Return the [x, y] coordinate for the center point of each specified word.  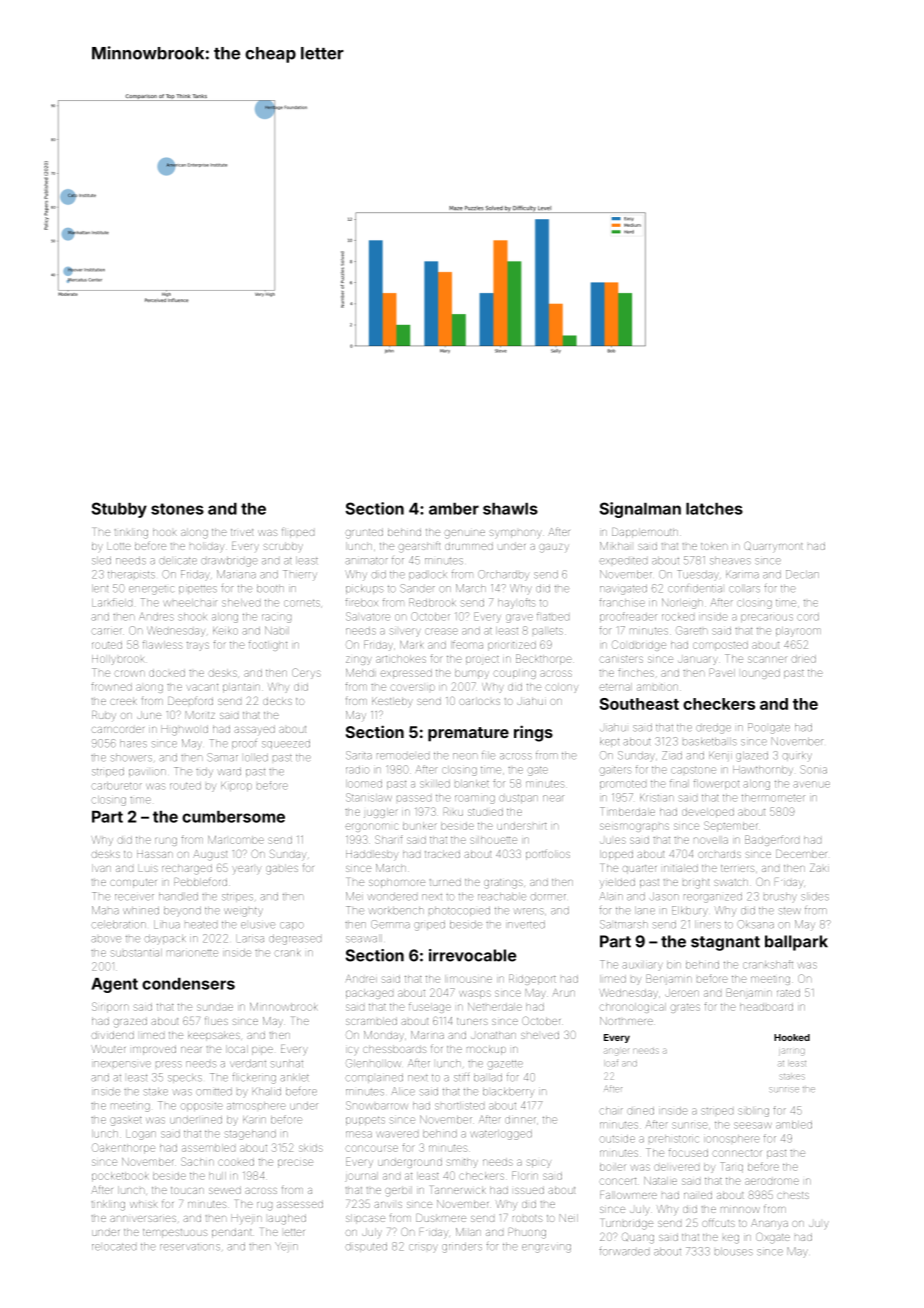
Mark [411, 645]
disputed [366, 1247]
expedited [623, 561]
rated [788, 993]
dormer [548, 897]
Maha [105, 910]
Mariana [236, 574]
